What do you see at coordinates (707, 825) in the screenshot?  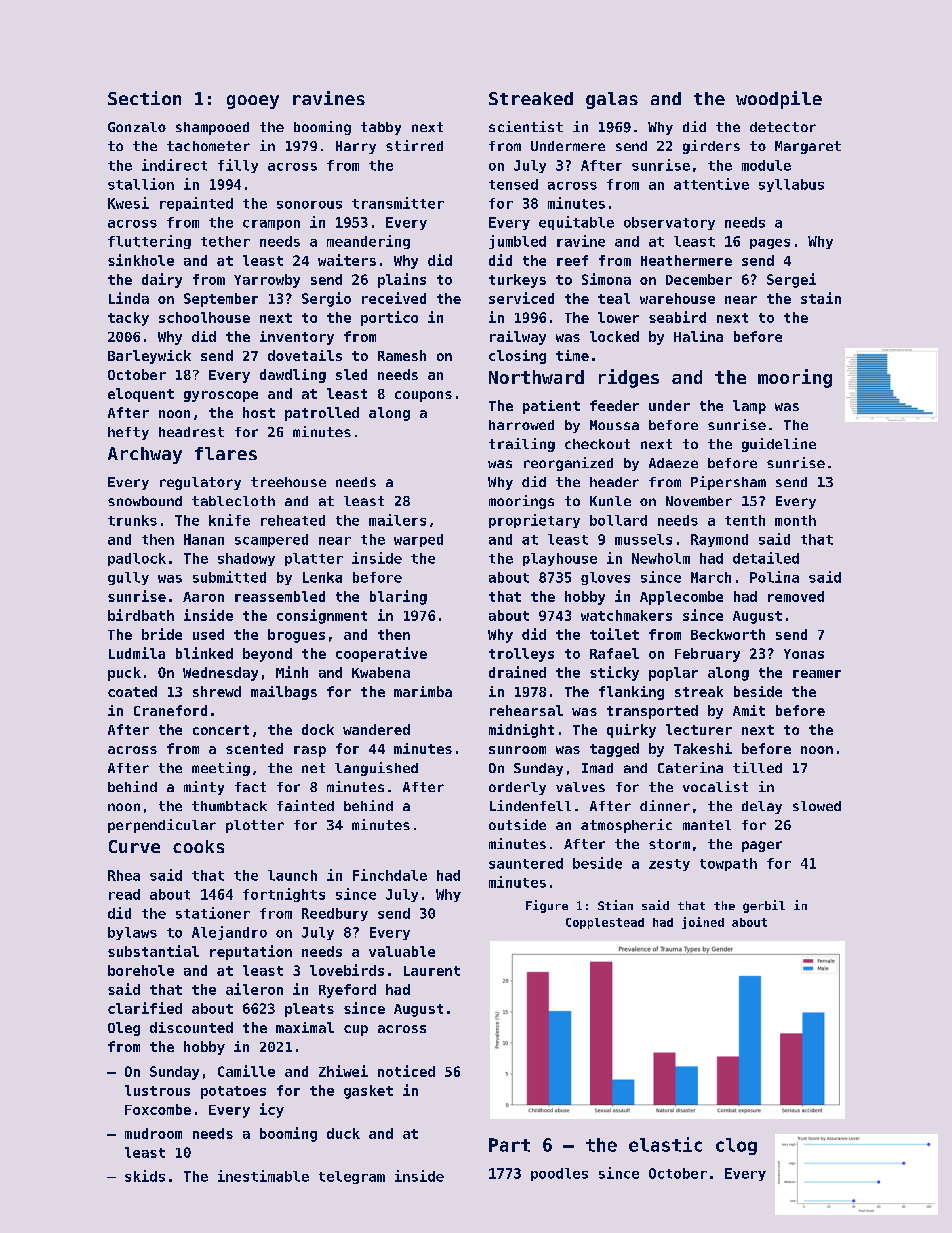 I see `mantel` at bounding box center [707, 825].
